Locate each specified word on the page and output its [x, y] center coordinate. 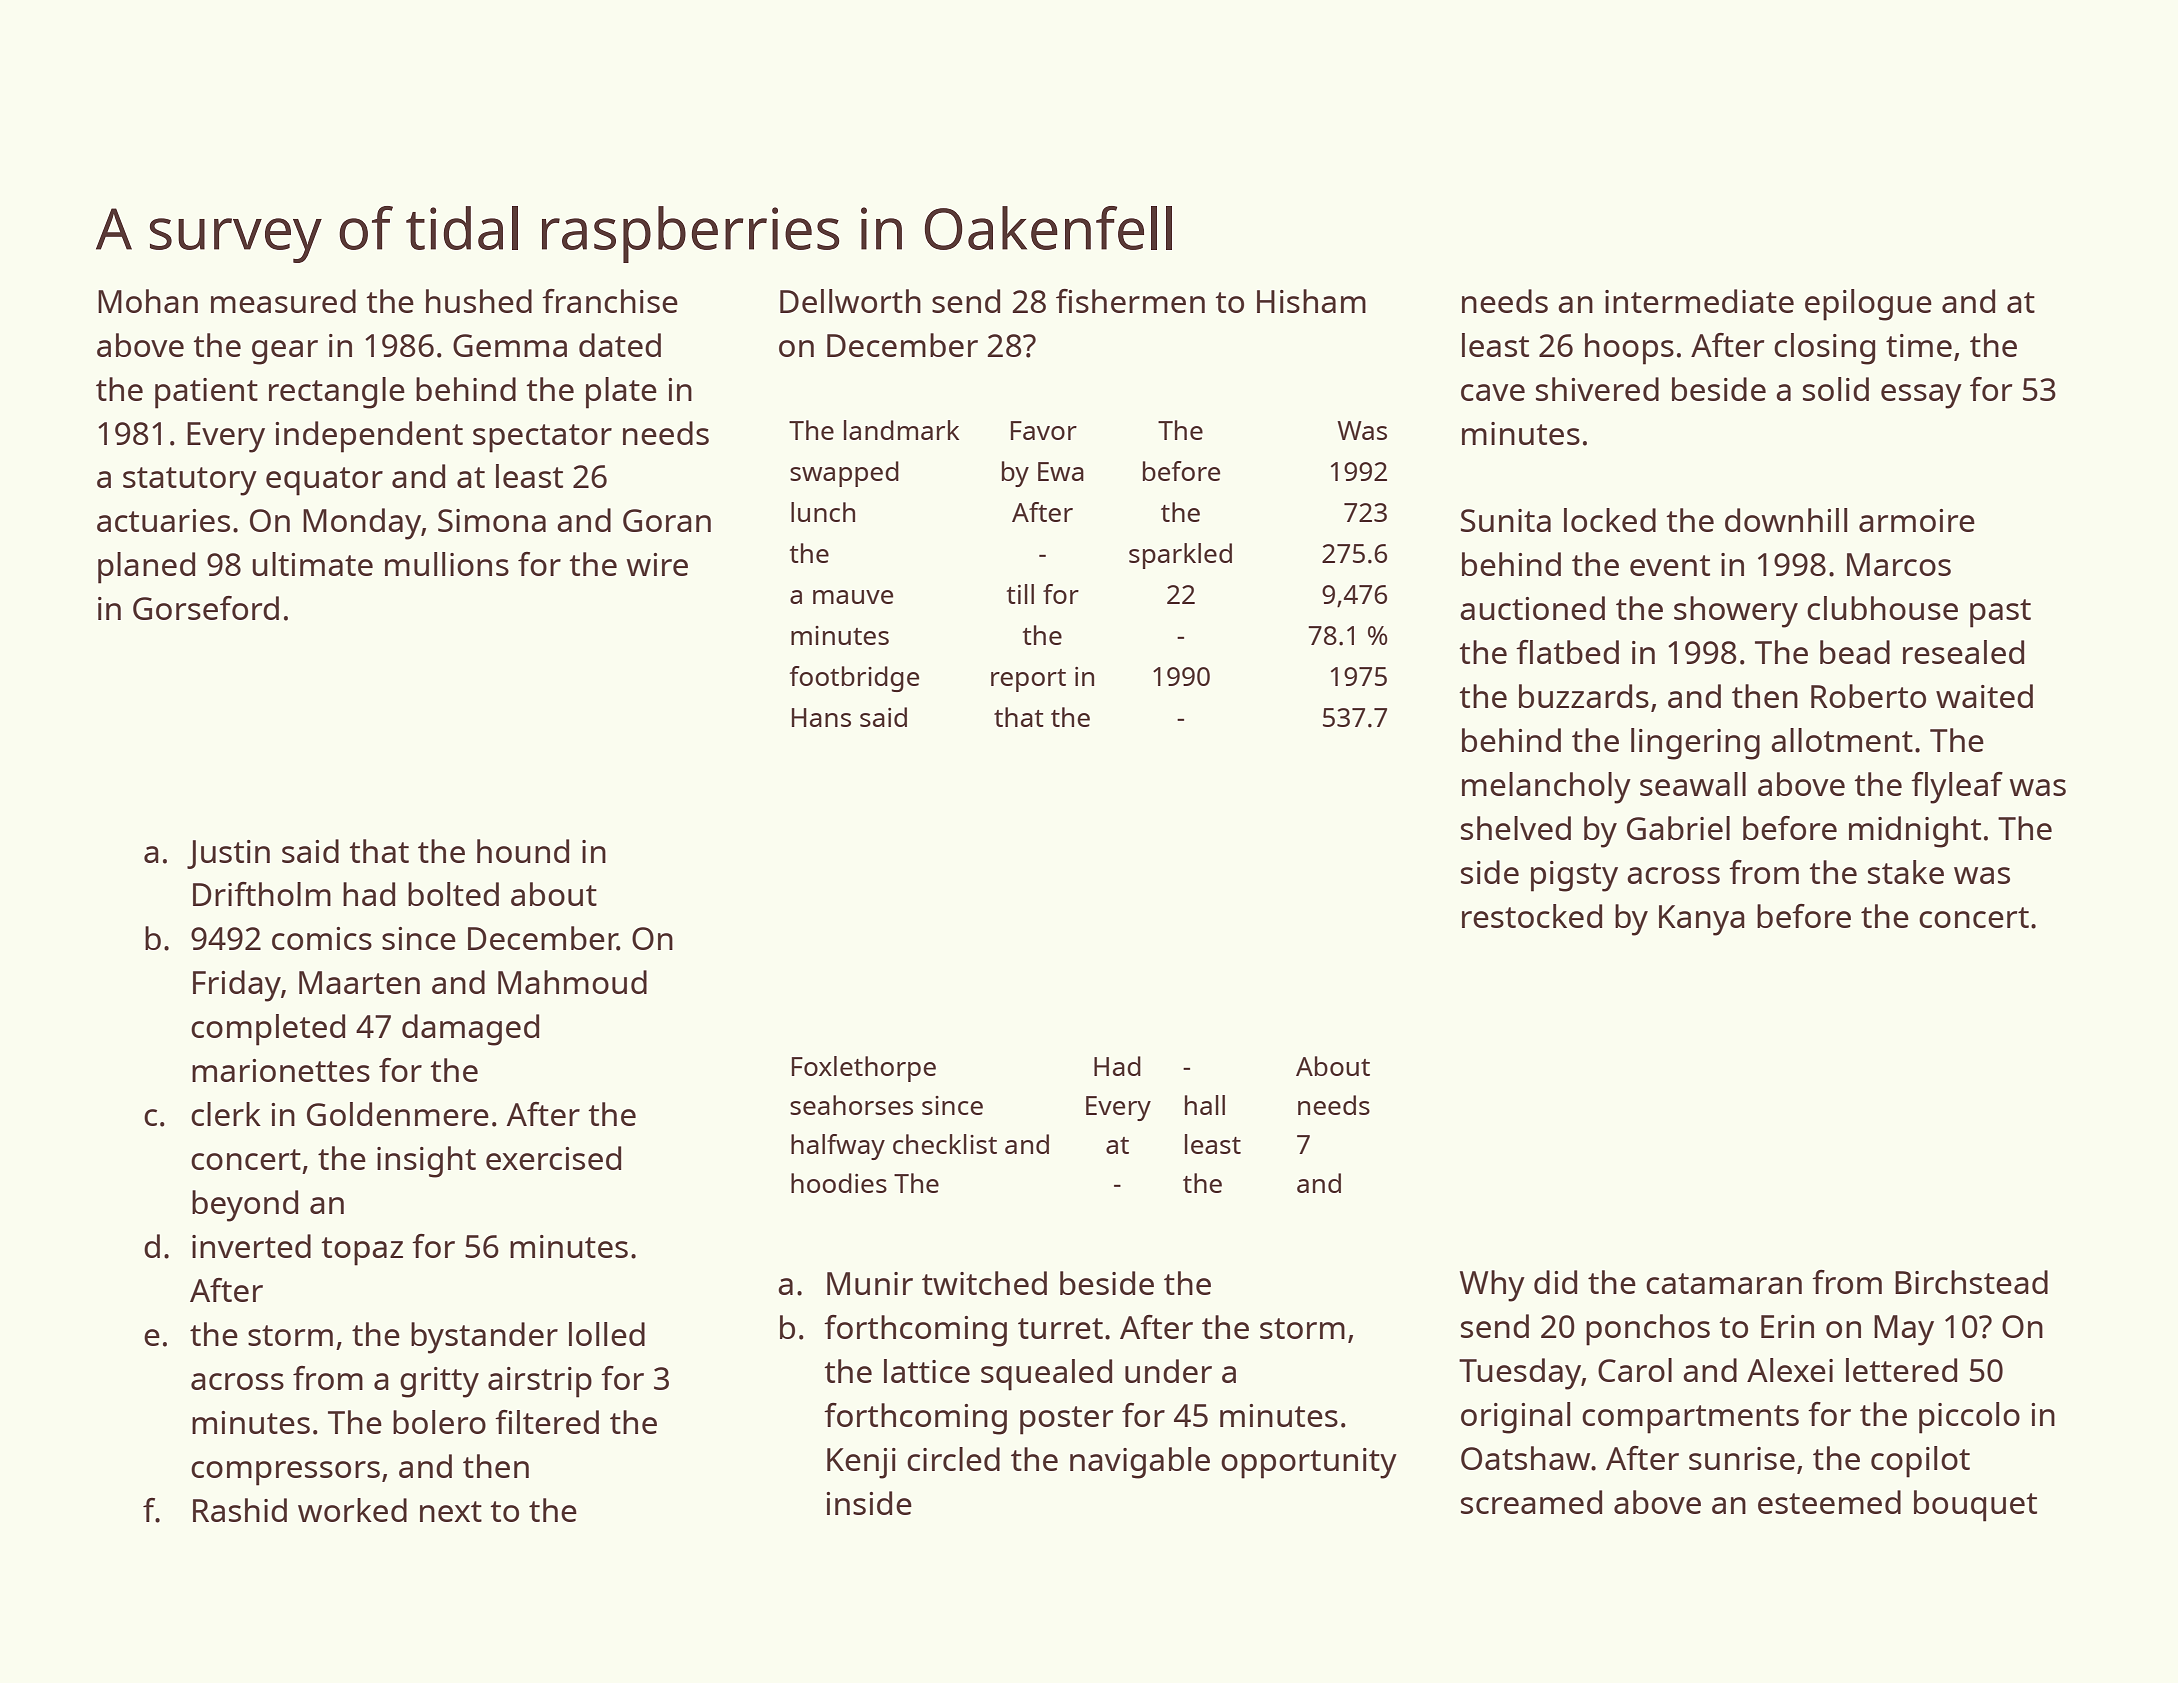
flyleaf [1957, 788]
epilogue [1868, 305]
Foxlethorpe [864, 1069]
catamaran [1724, 1283]
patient [206, 393]
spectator [542, 438]
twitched [984, 1283]
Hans [821, 717]
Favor [1044, 430]
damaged [470, 1030]
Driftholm [262, 894]
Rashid [240, 1510]
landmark [901, 430]
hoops [1629, 349]
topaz [362, 1251]
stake [1906, 872]
